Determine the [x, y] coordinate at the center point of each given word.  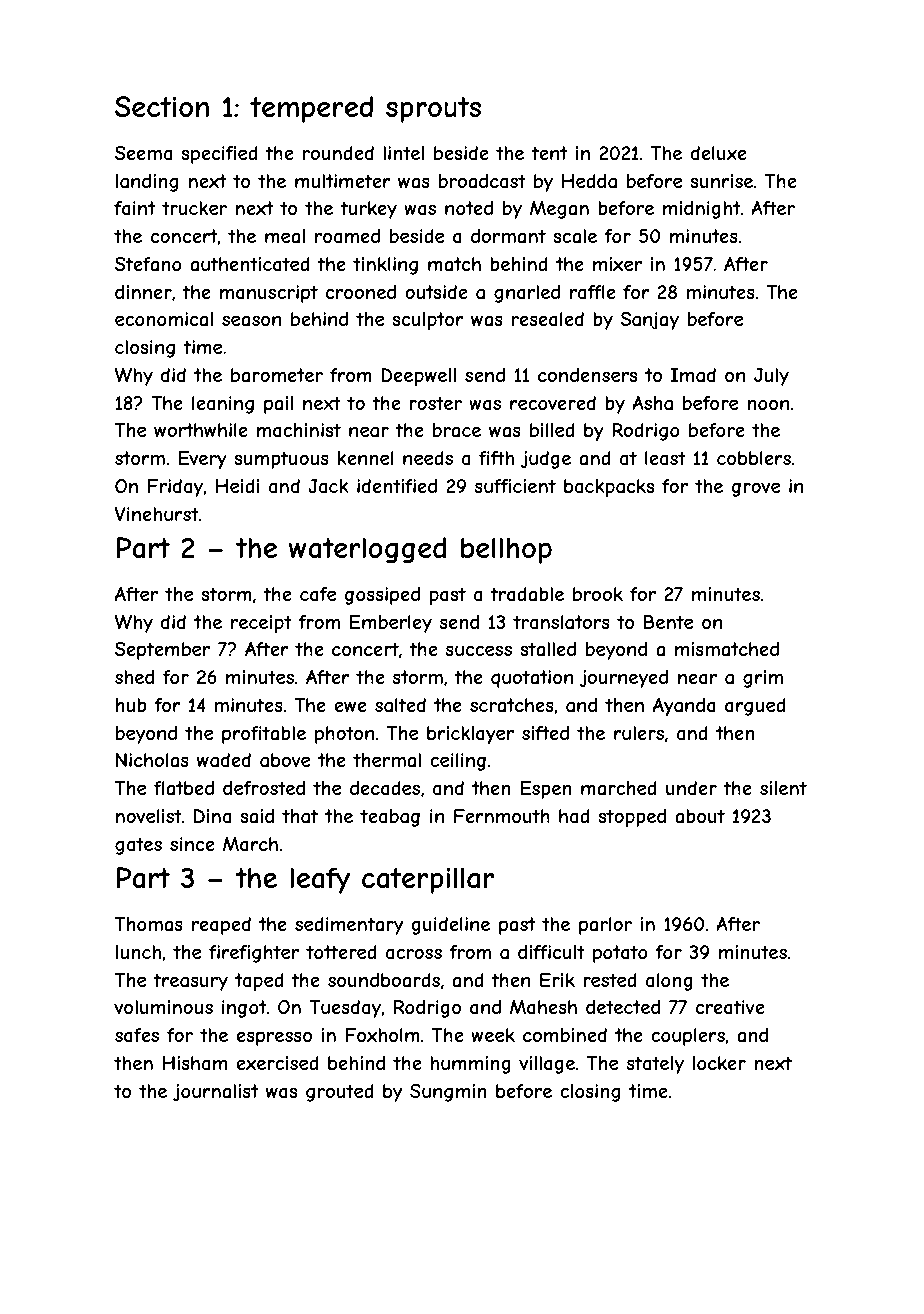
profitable [264, 735]
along [669, 982]
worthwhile [201, 430]
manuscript [269, 294]
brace [457, 430]
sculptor [428, 321]
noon [768, 404]
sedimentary [349, 926]
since [192, 844]
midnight [701, 210]
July [771, 377]
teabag [390, 818]
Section [162, 106]
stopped [632, 818]
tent [549, 153]
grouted [340, 1093]
